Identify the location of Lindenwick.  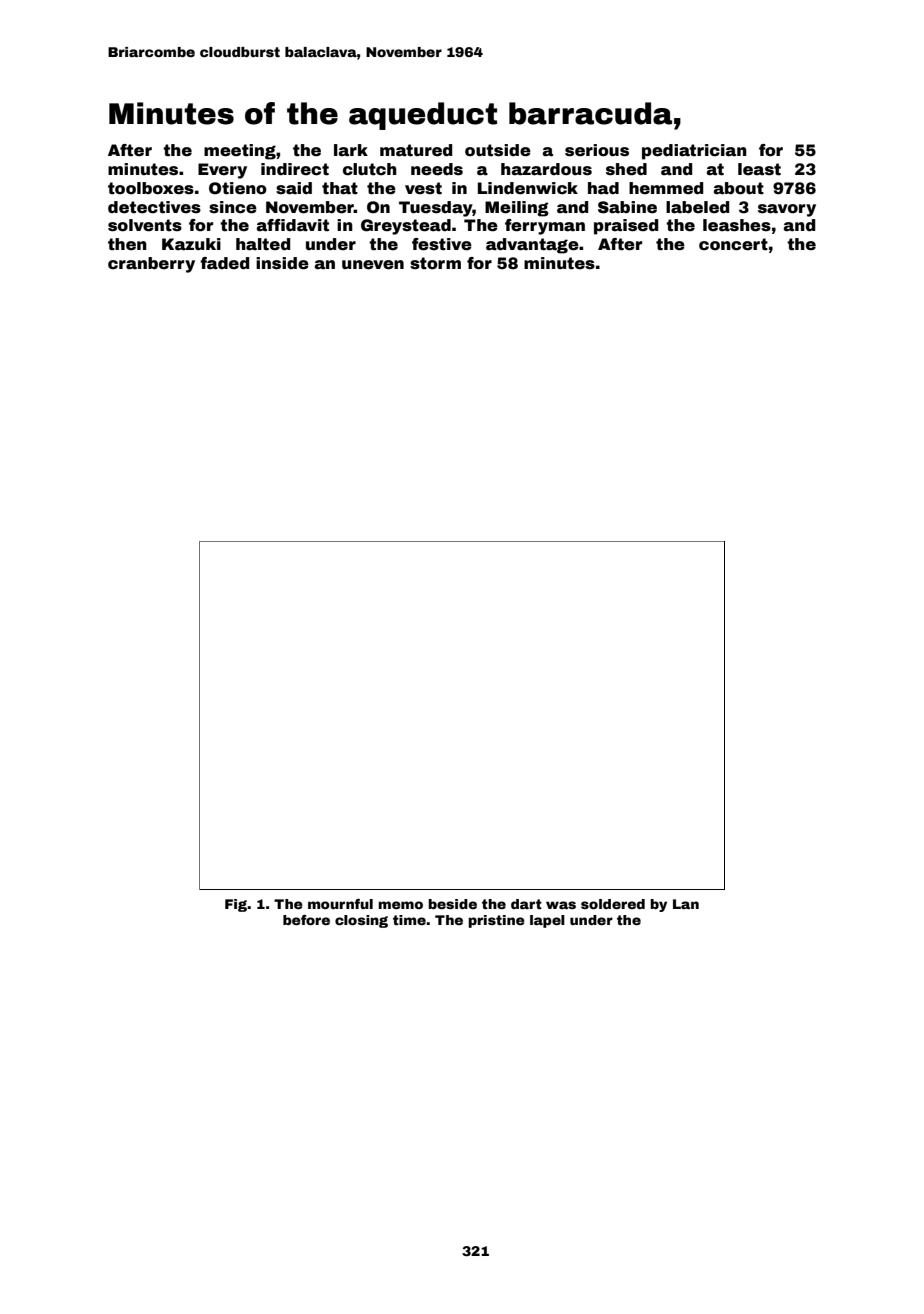
(528, 188).
